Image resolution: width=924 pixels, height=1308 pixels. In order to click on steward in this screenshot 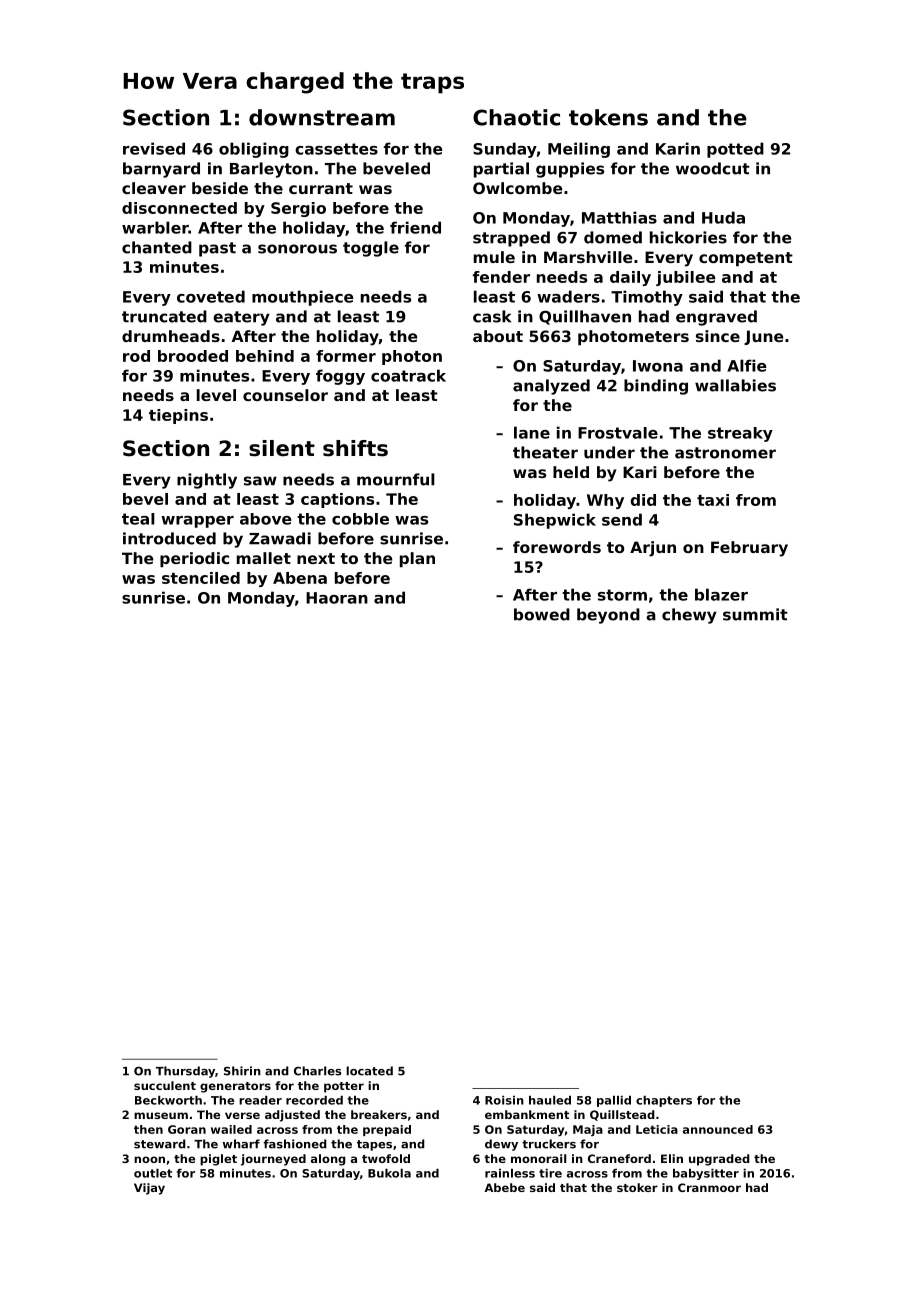, I will do `click(160, 1144)`.
